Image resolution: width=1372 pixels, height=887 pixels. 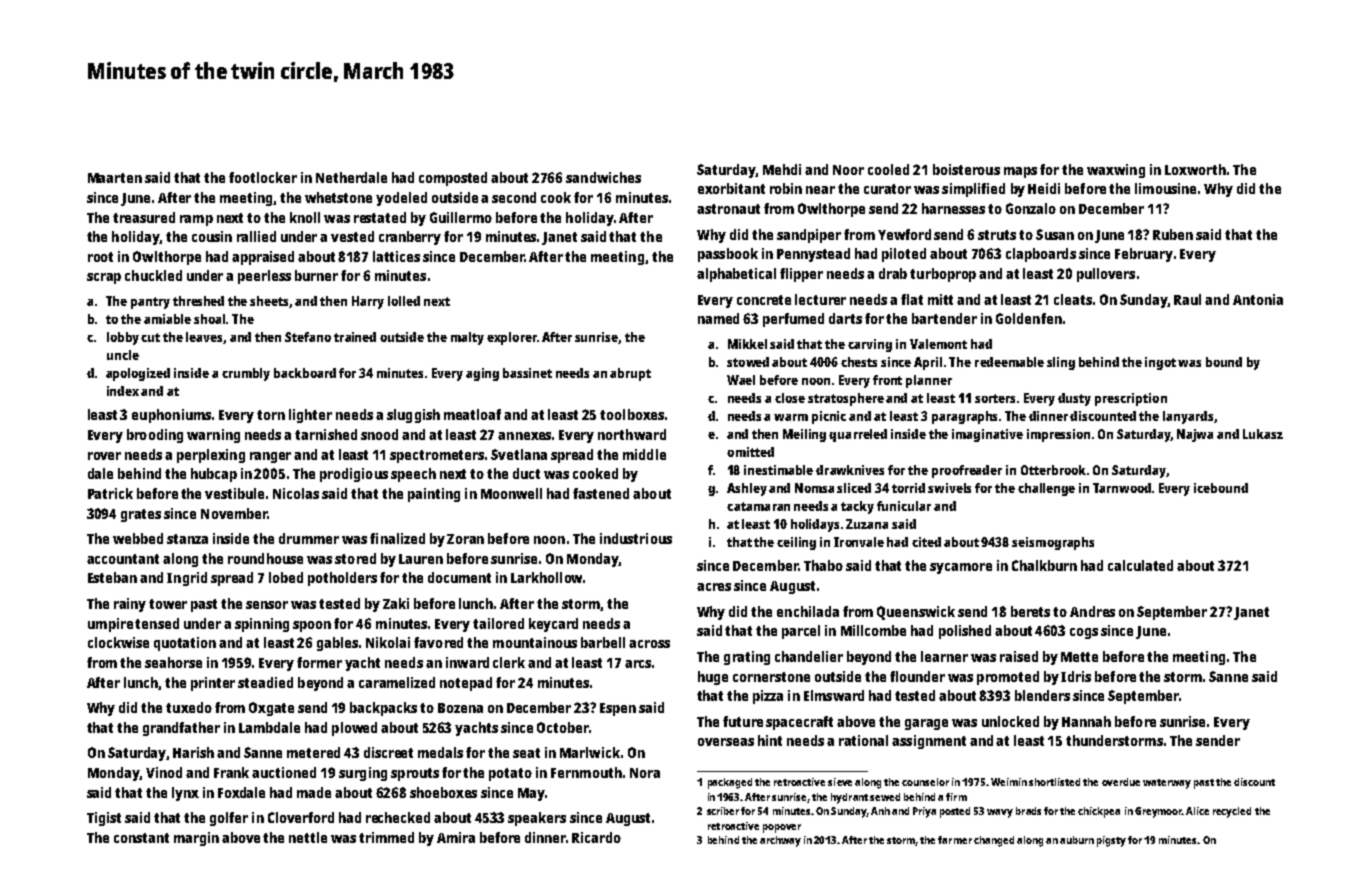 I want to click on yodeled, so click(x=401, y=199).
